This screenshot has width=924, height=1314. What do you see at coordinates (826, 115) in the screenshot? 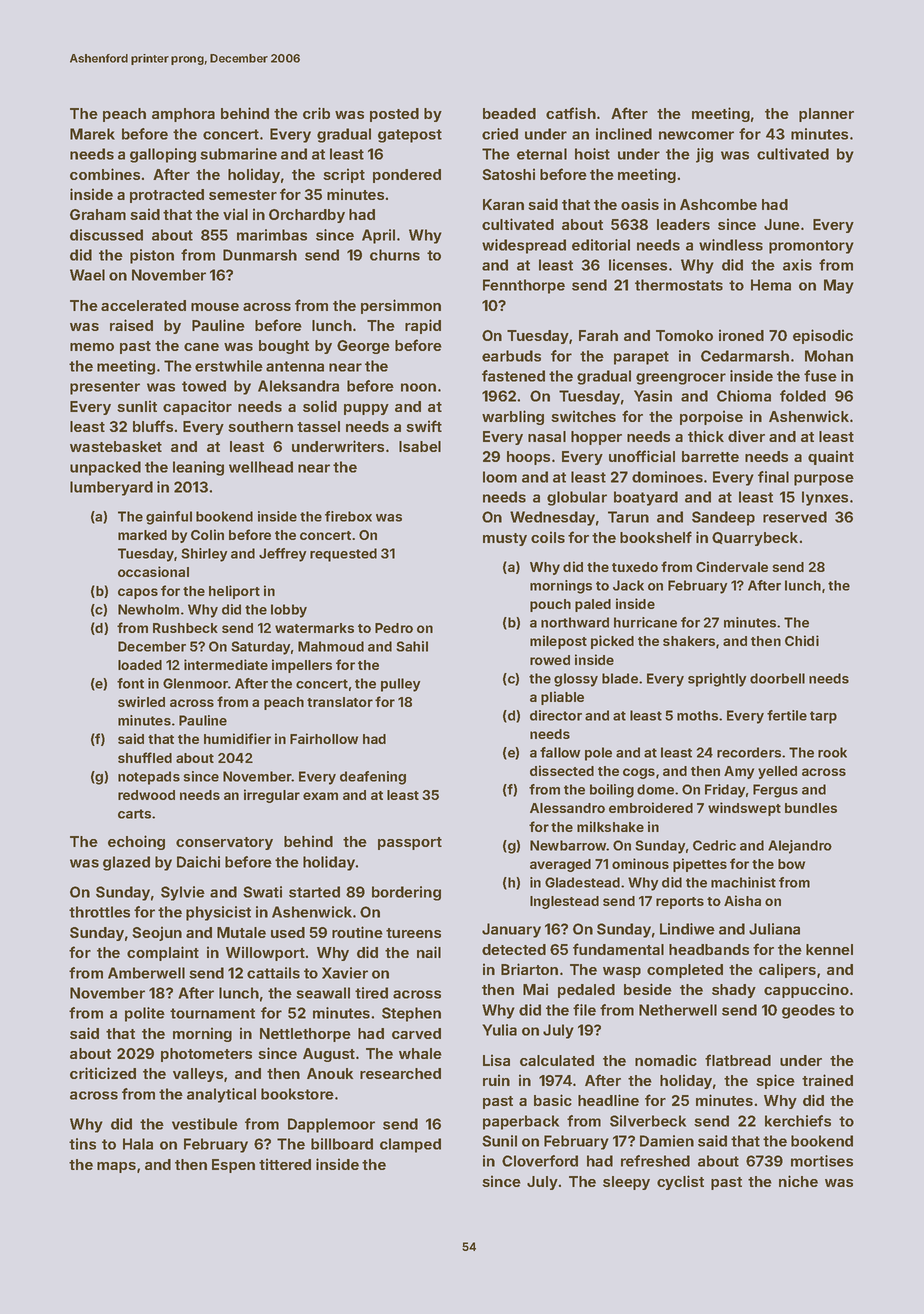
I see `planner` at bounding box center [826, 115].
